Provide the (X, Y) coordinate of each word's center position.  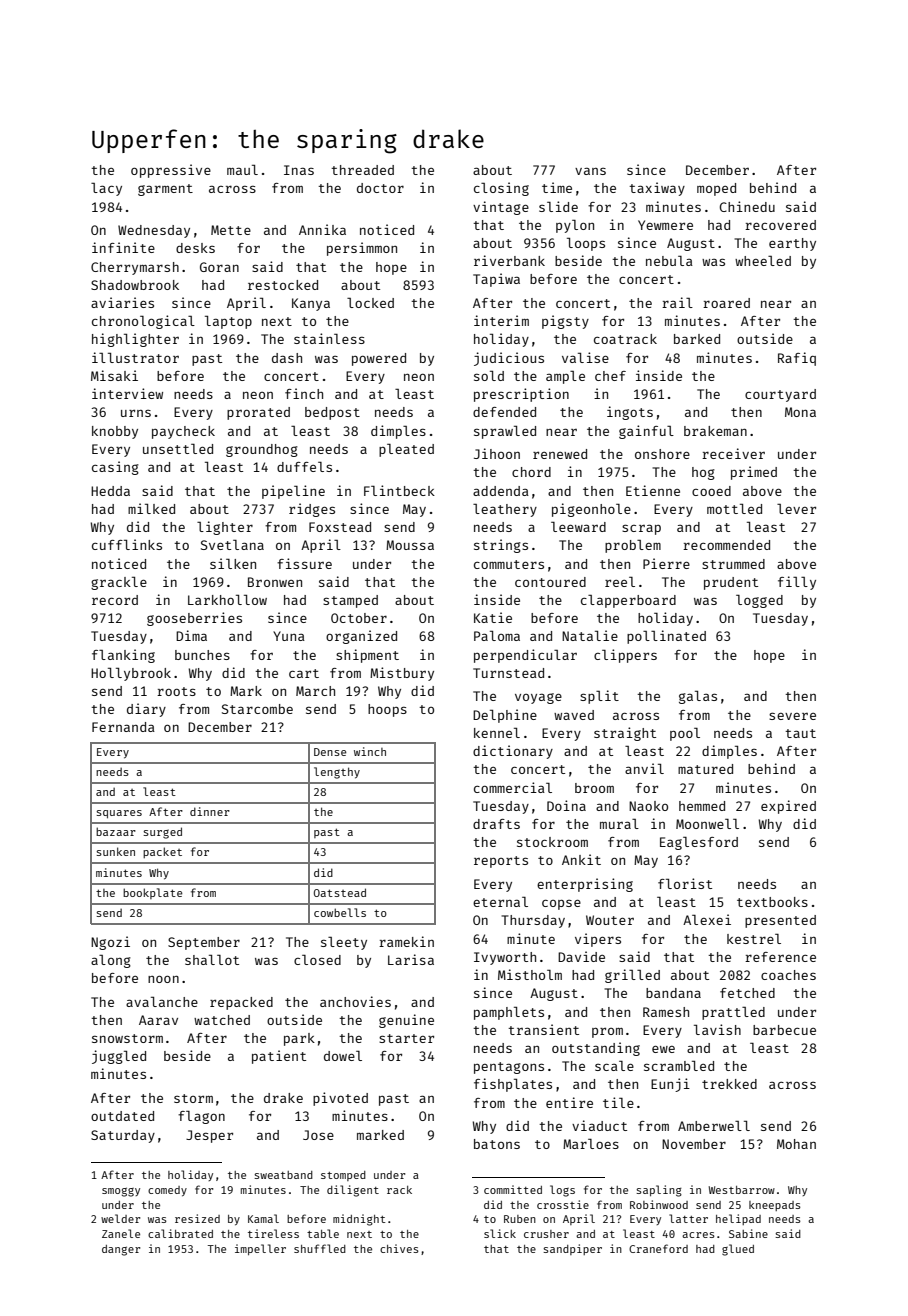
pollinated (666, 637)
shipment (367, 656)
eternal (500, 901)
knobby (115, 432)
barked (697, 339)
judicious (509, 359)
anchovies (355, 1001)
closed (317, 959)
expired (788, 807)
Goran (219, 267)
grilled (632, 976)
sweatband (283, 1175)
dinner (210, 811)
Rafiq (797, 359)
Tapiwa (496, 280)
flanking (123, 656)
